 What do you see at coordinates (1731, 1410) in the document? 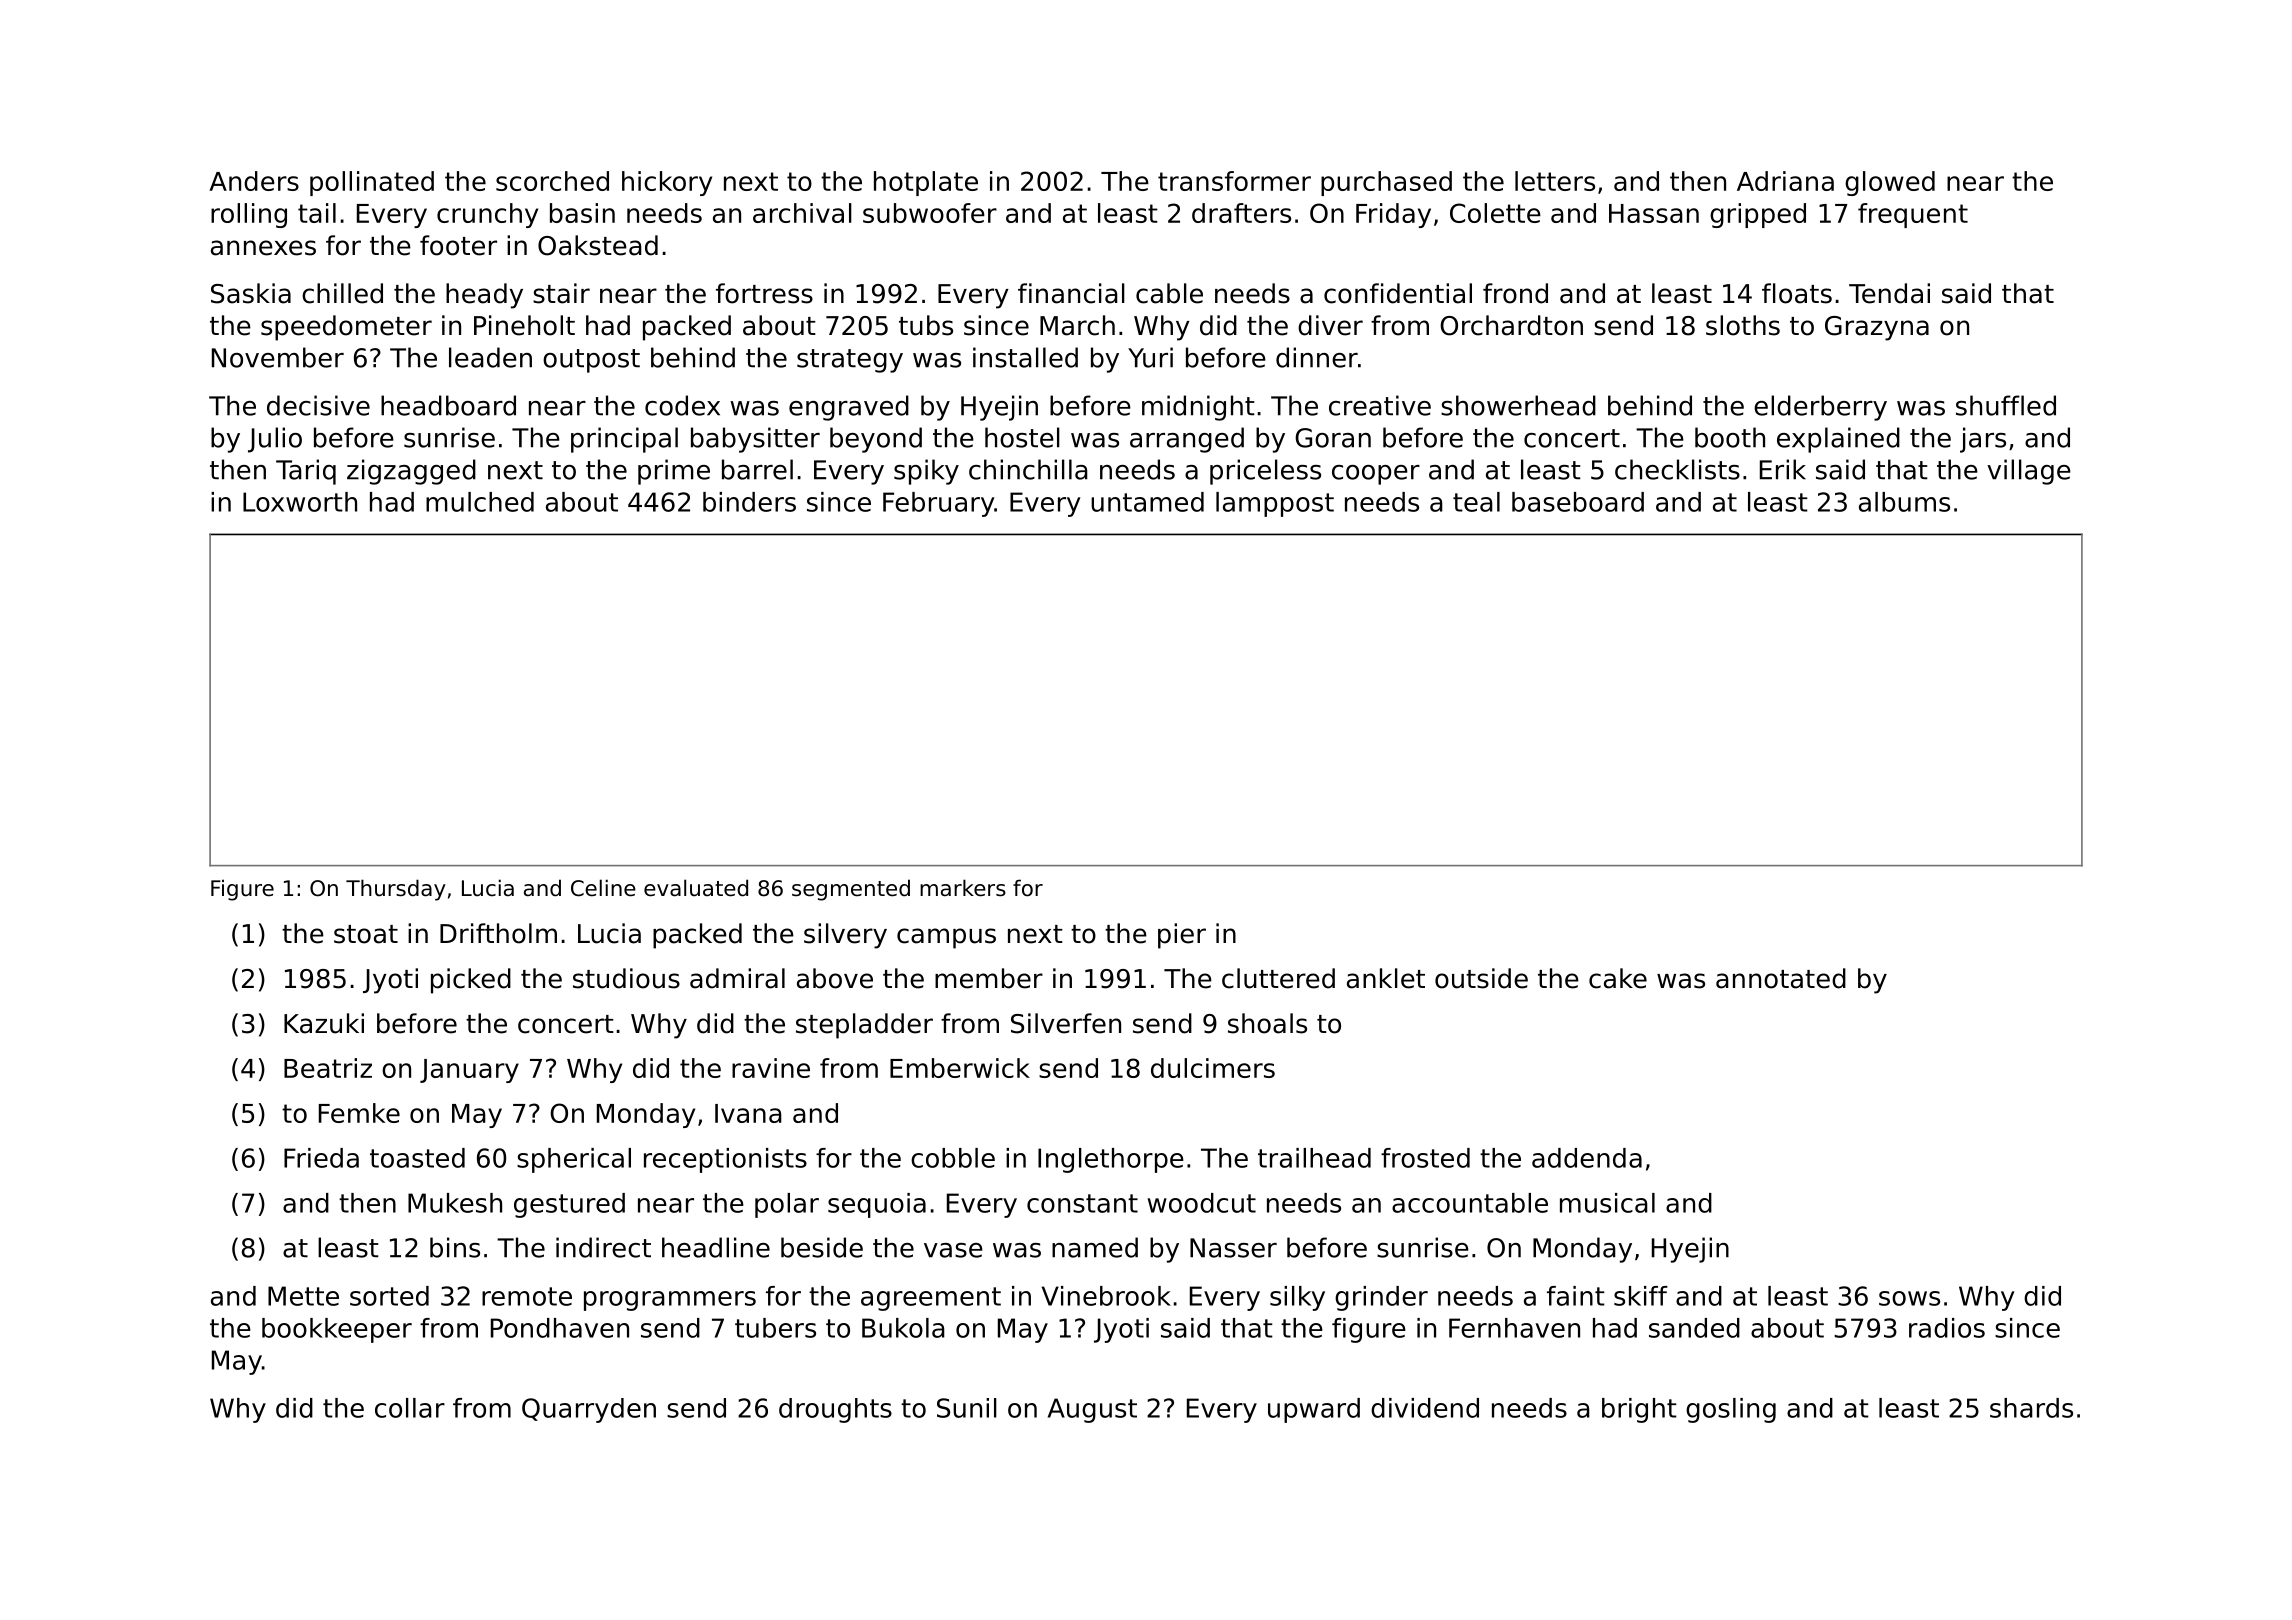
I see `gosling` at bounding box center [1731, 1410].
